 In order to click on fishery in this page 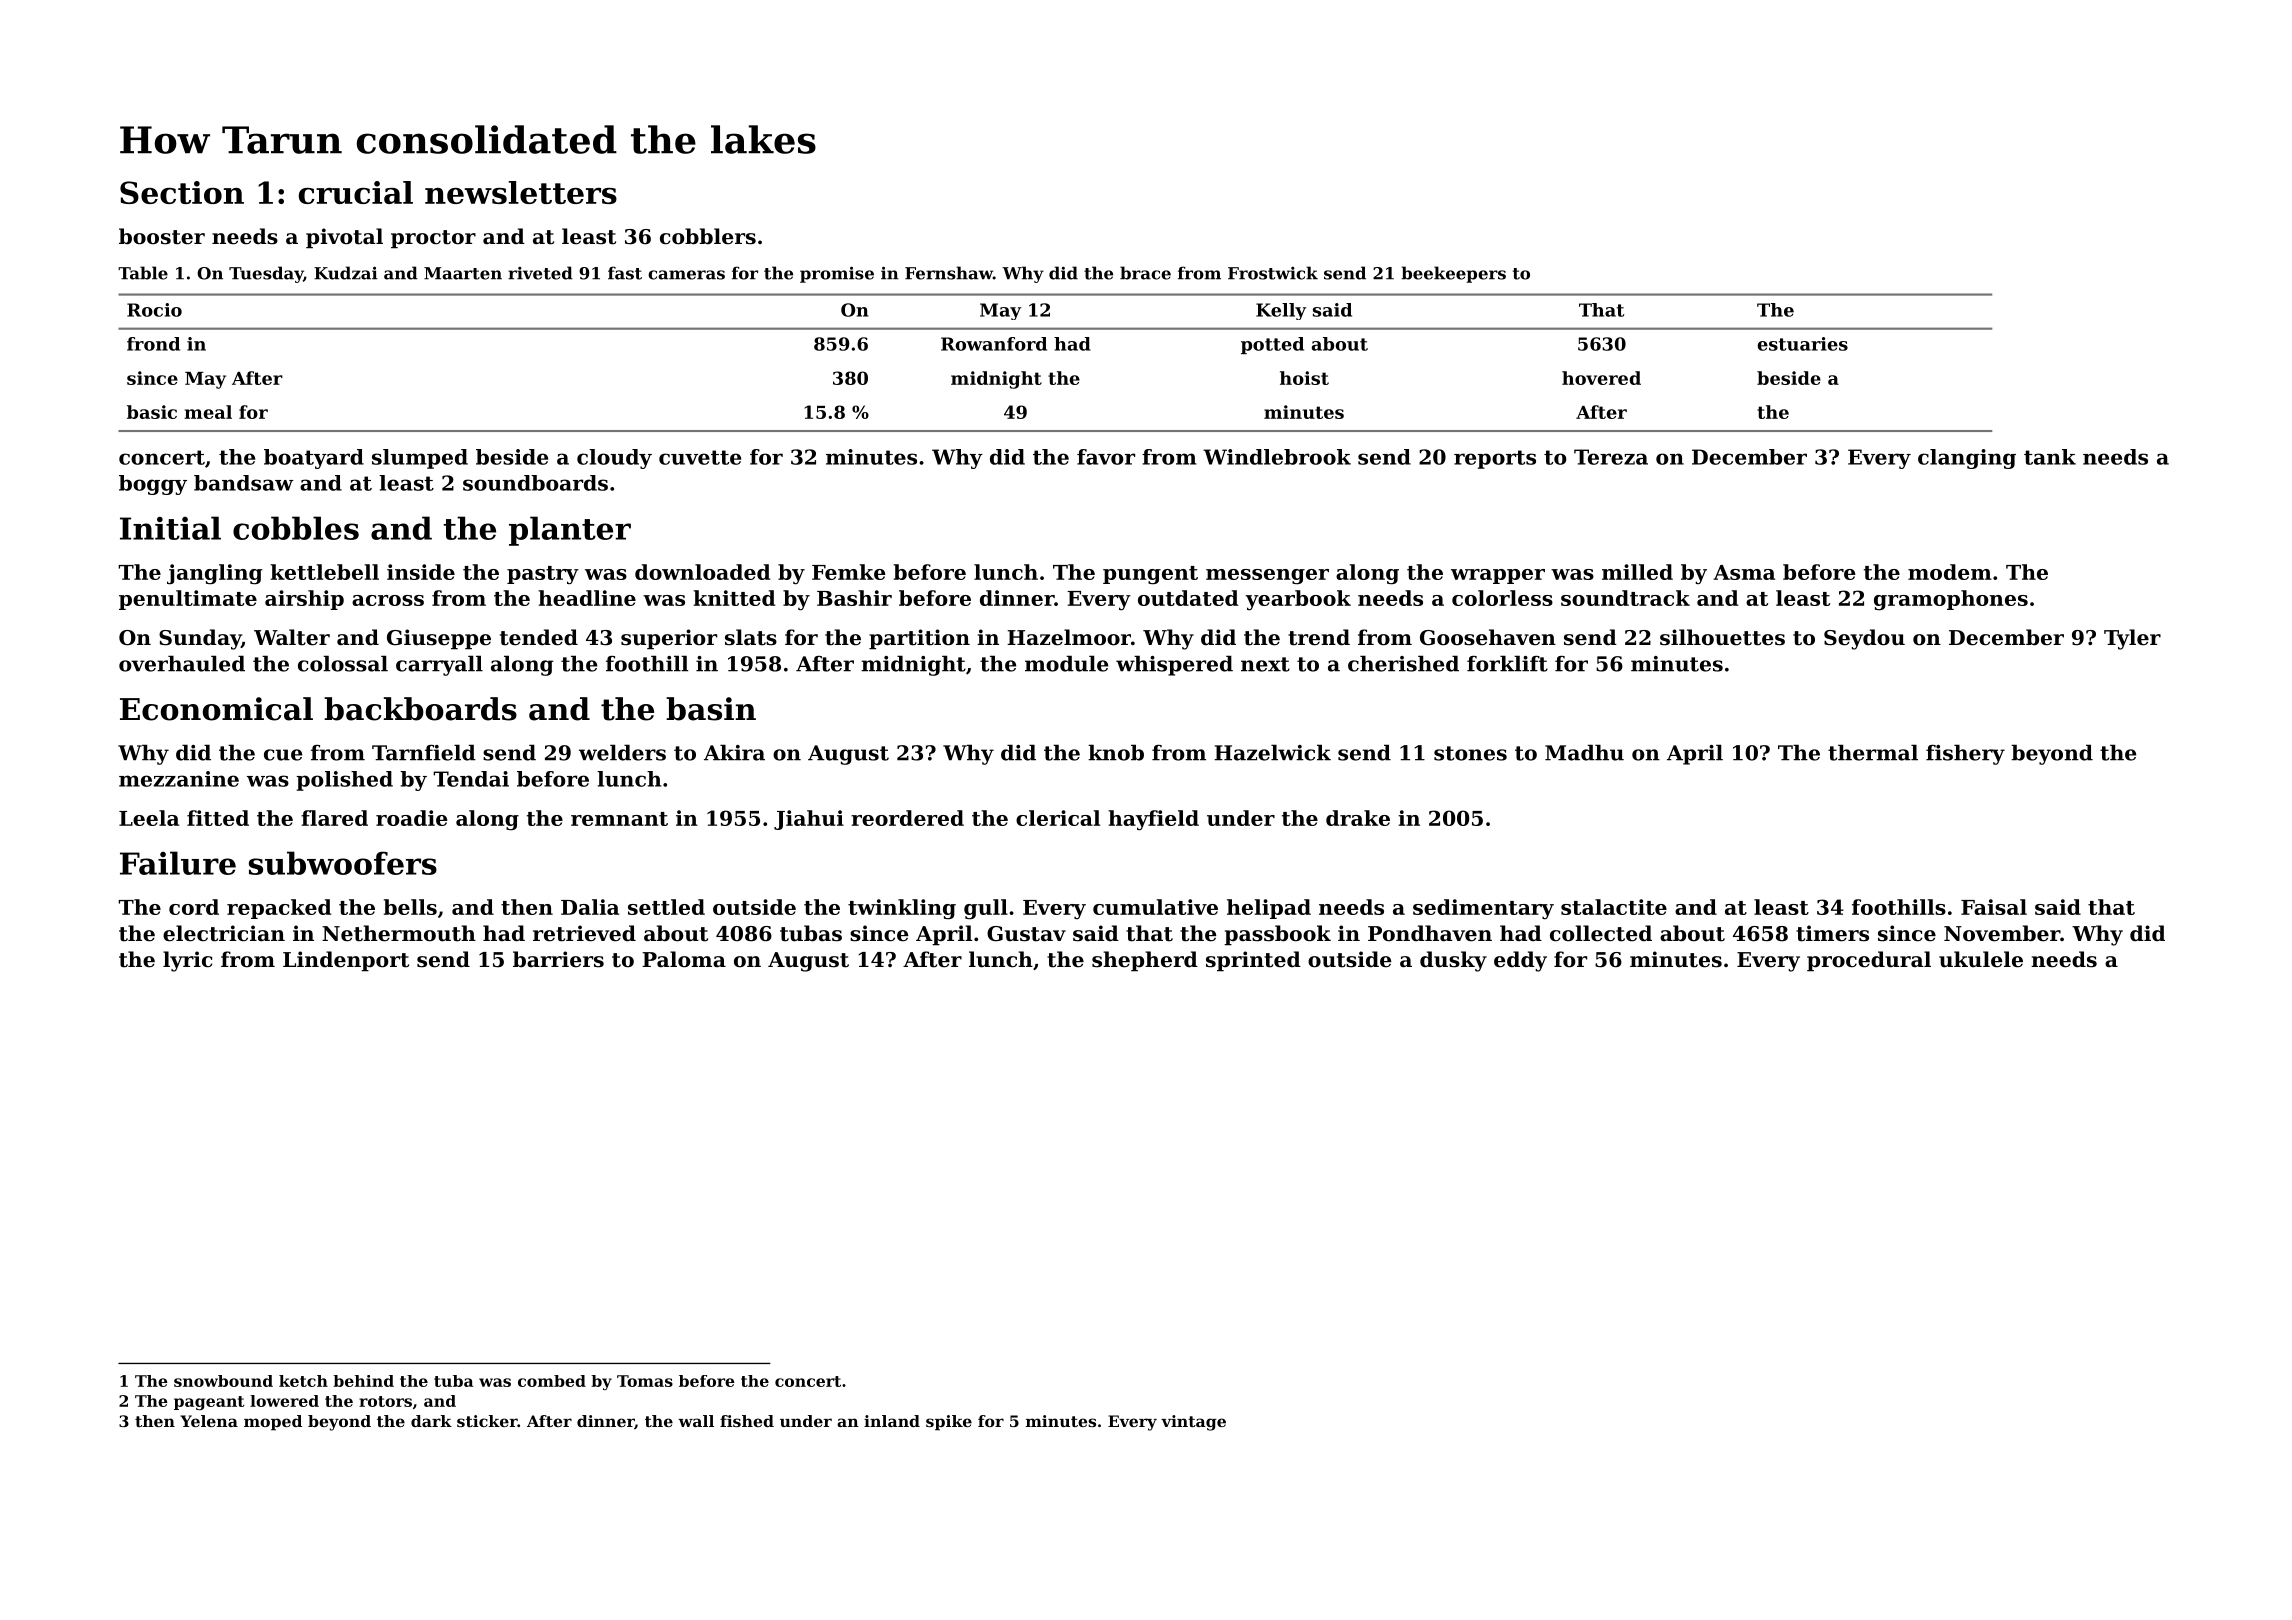, I will do `click(1965, 754)`.
